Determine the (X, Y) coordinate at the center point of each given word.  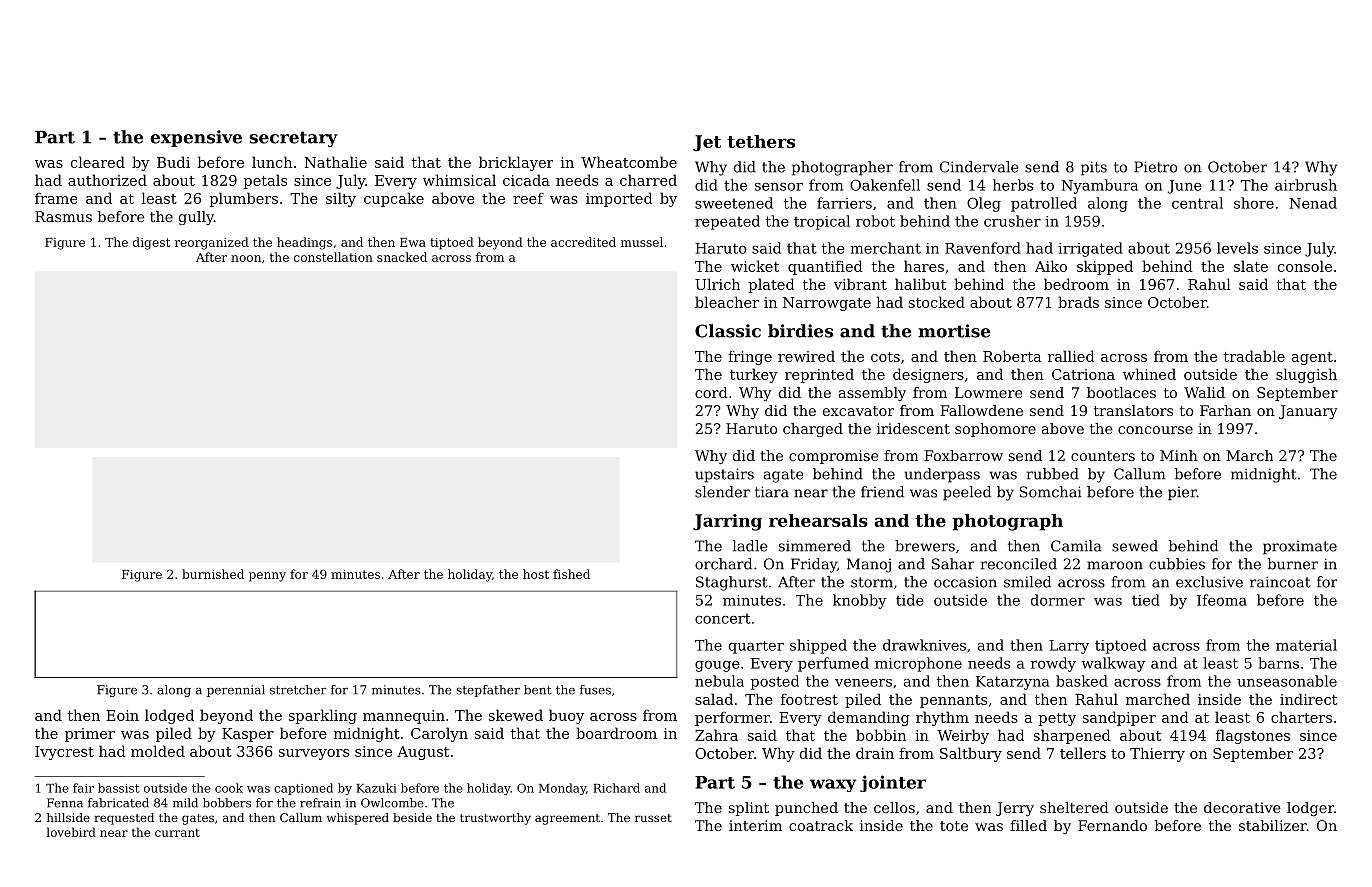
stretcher (298, 690)
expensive (196, 138)
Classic (728, 331)
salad (714, 699)
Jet (707, 143)
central (1197, 203)
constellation (333, 257)
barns (1278, 663)
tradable (1254, 356)
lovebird (71, 832)
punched (806, 809)
